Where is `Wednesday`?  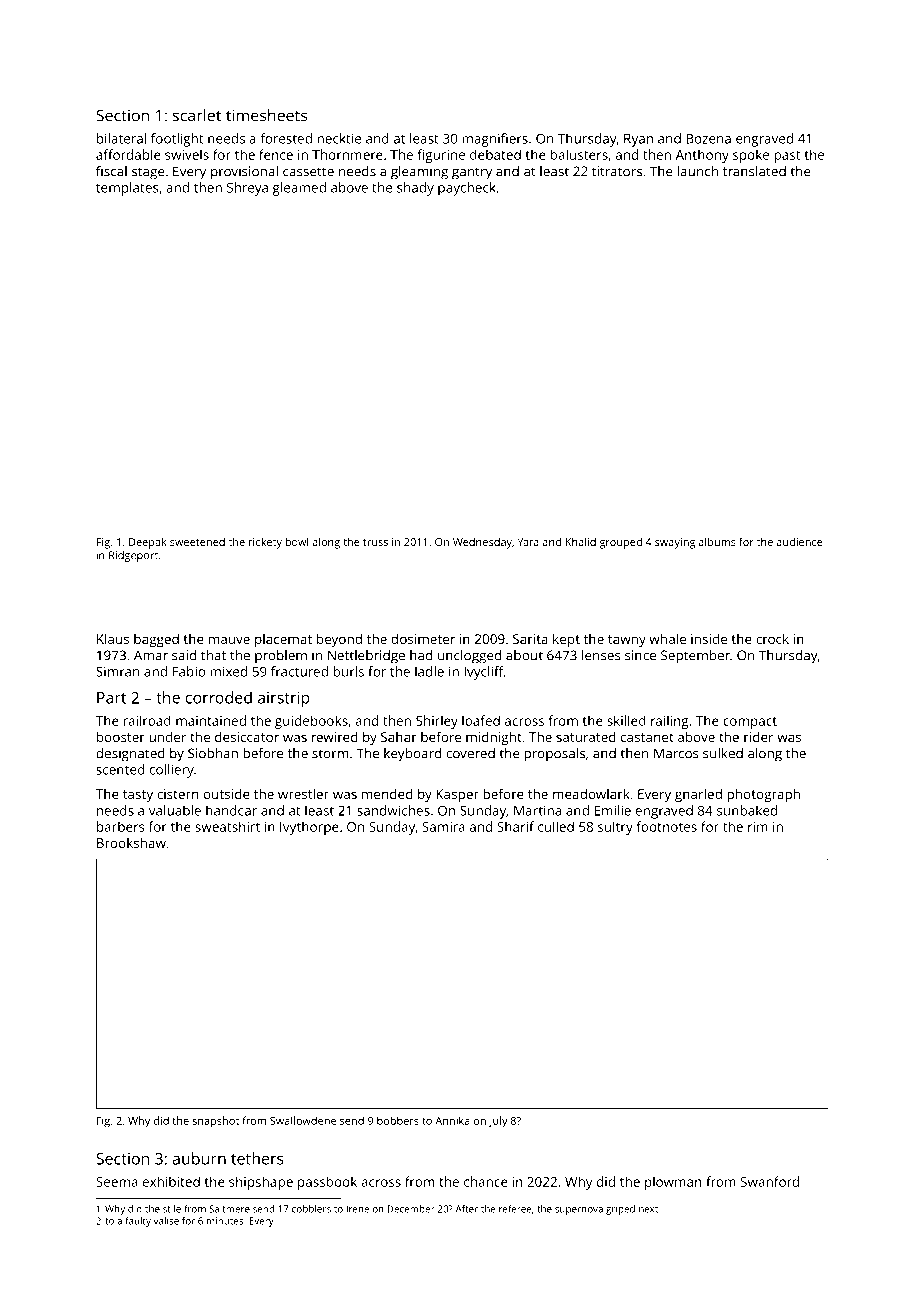
Wednesday is located at coordinates (482, 543).
